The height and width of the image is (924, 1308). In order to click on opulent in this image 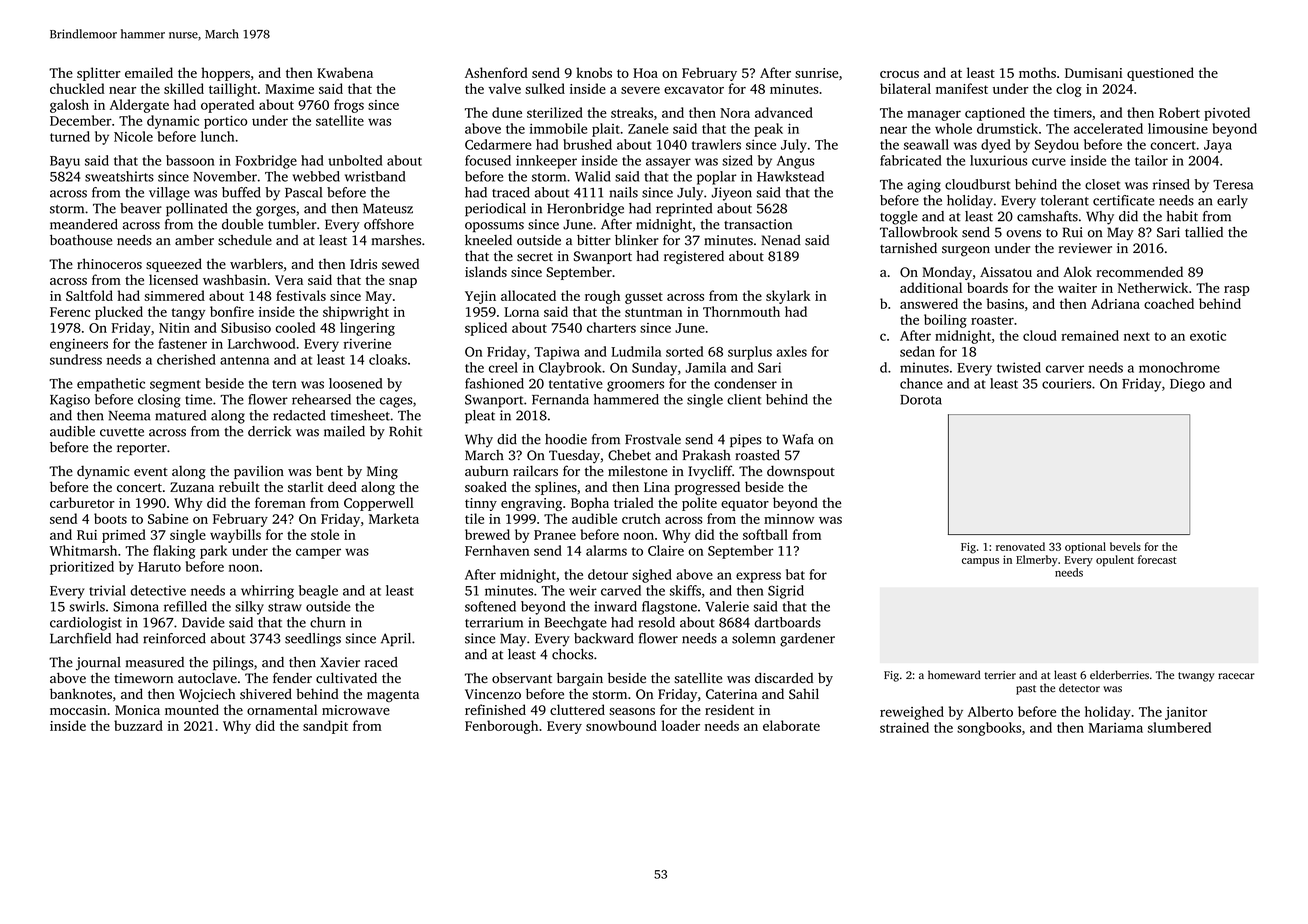, I will do `click(1115, 561)`.
